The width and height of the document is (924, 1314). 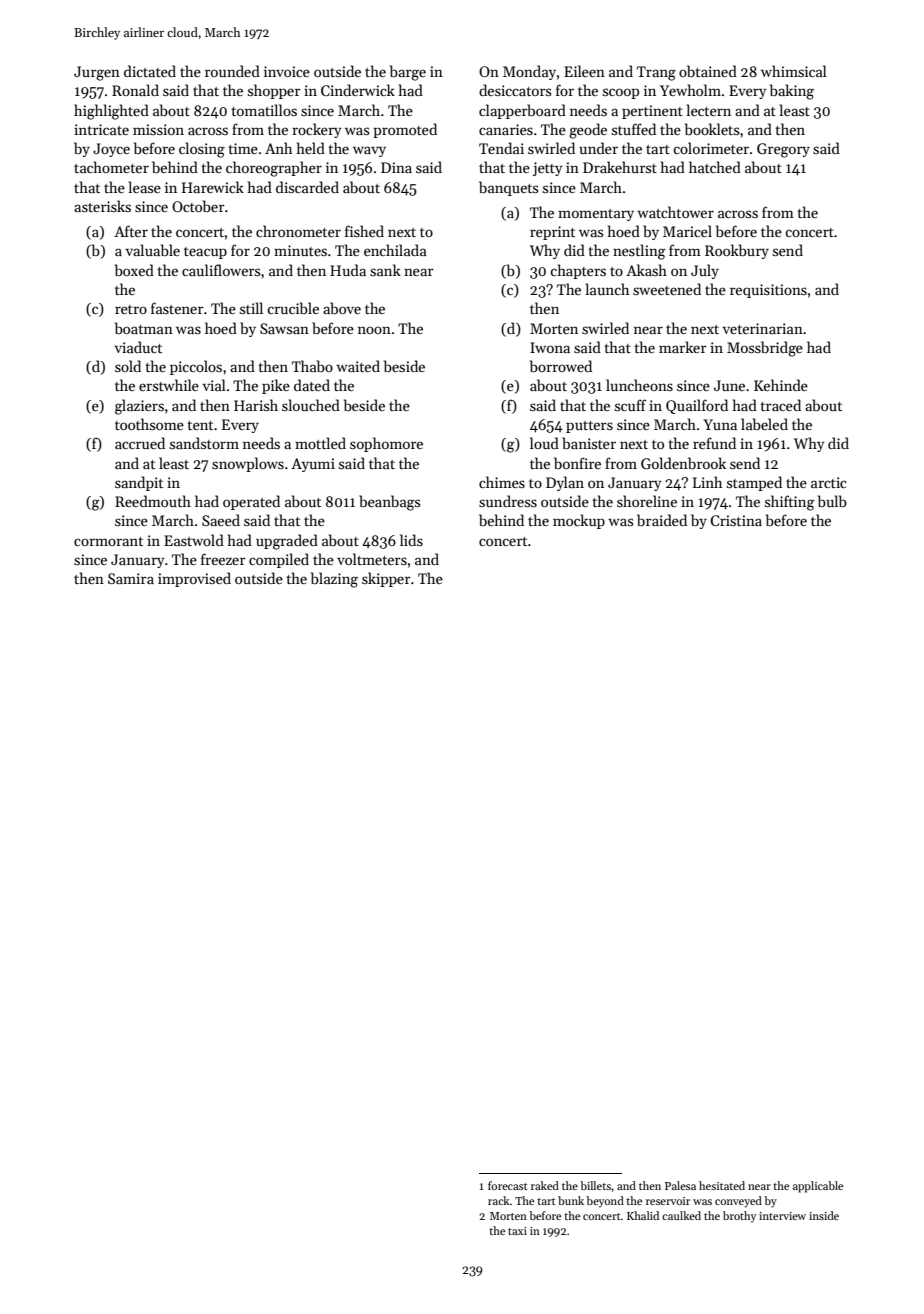 I want to click on lease, so click(x=145, y=187).
